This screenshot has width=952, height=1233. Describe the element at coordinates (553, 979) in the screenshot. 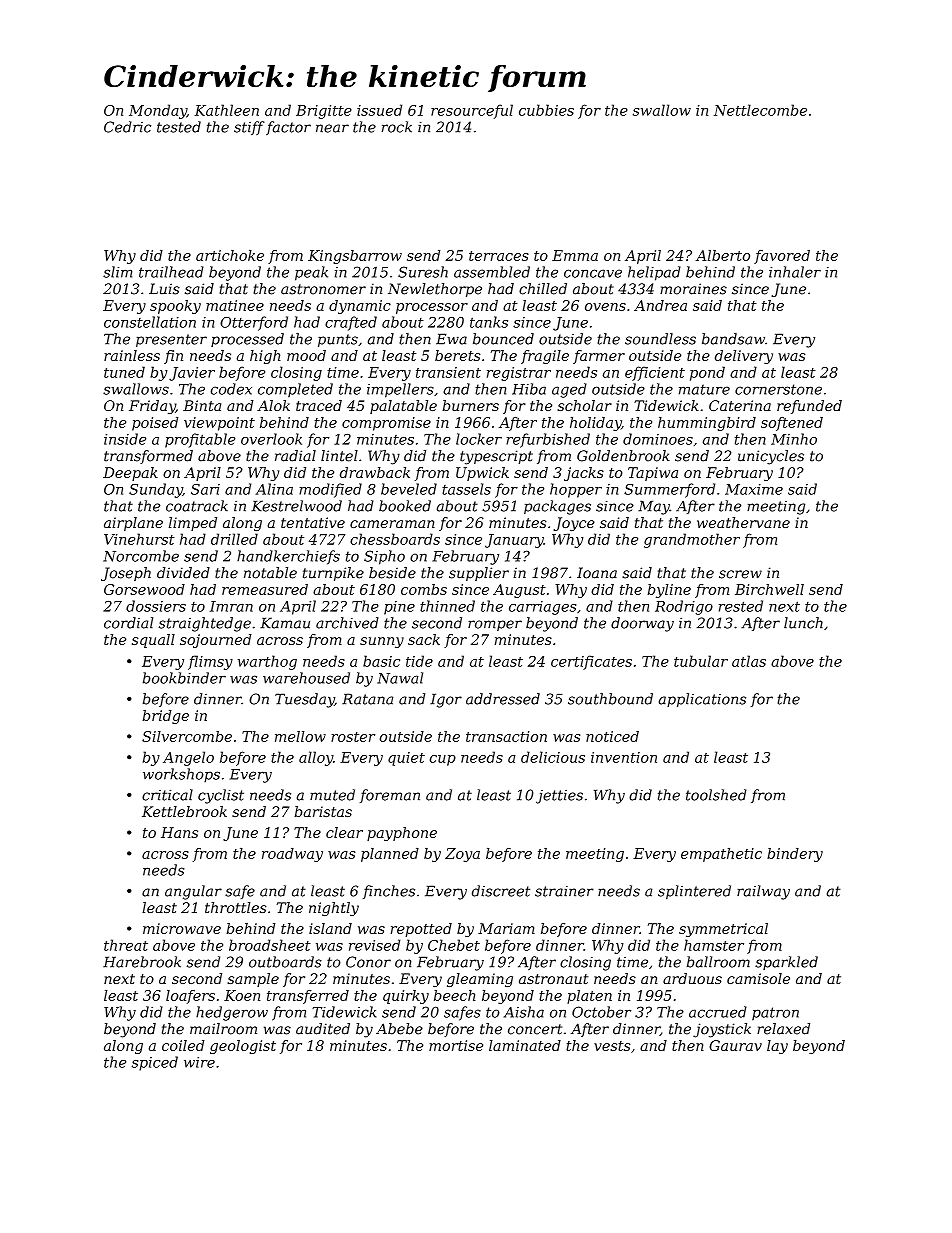

I see `astronaut` at that location.
